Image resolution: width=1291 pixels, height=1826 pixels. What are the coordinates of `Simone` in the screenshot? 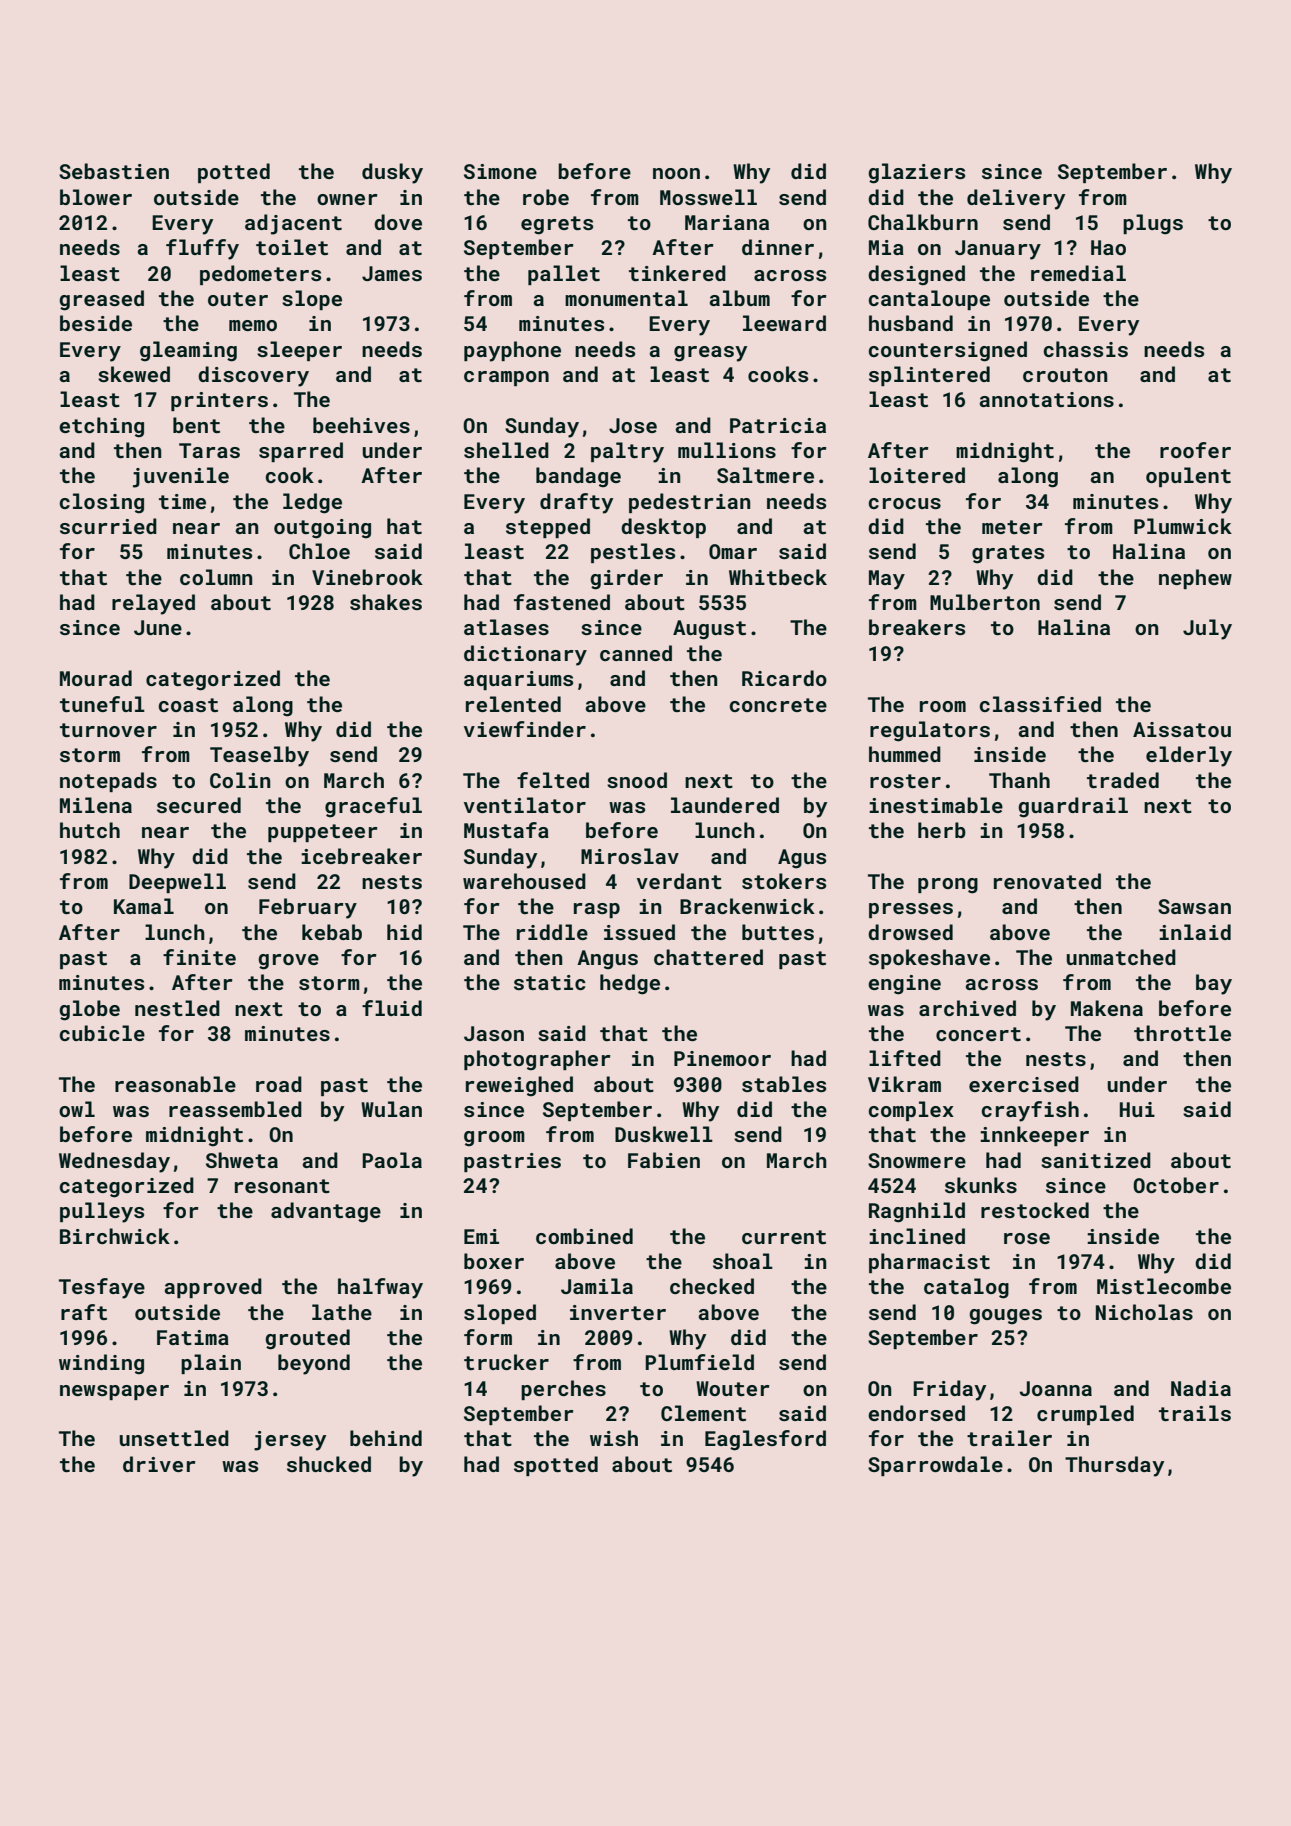 It's located at (500, 171).
